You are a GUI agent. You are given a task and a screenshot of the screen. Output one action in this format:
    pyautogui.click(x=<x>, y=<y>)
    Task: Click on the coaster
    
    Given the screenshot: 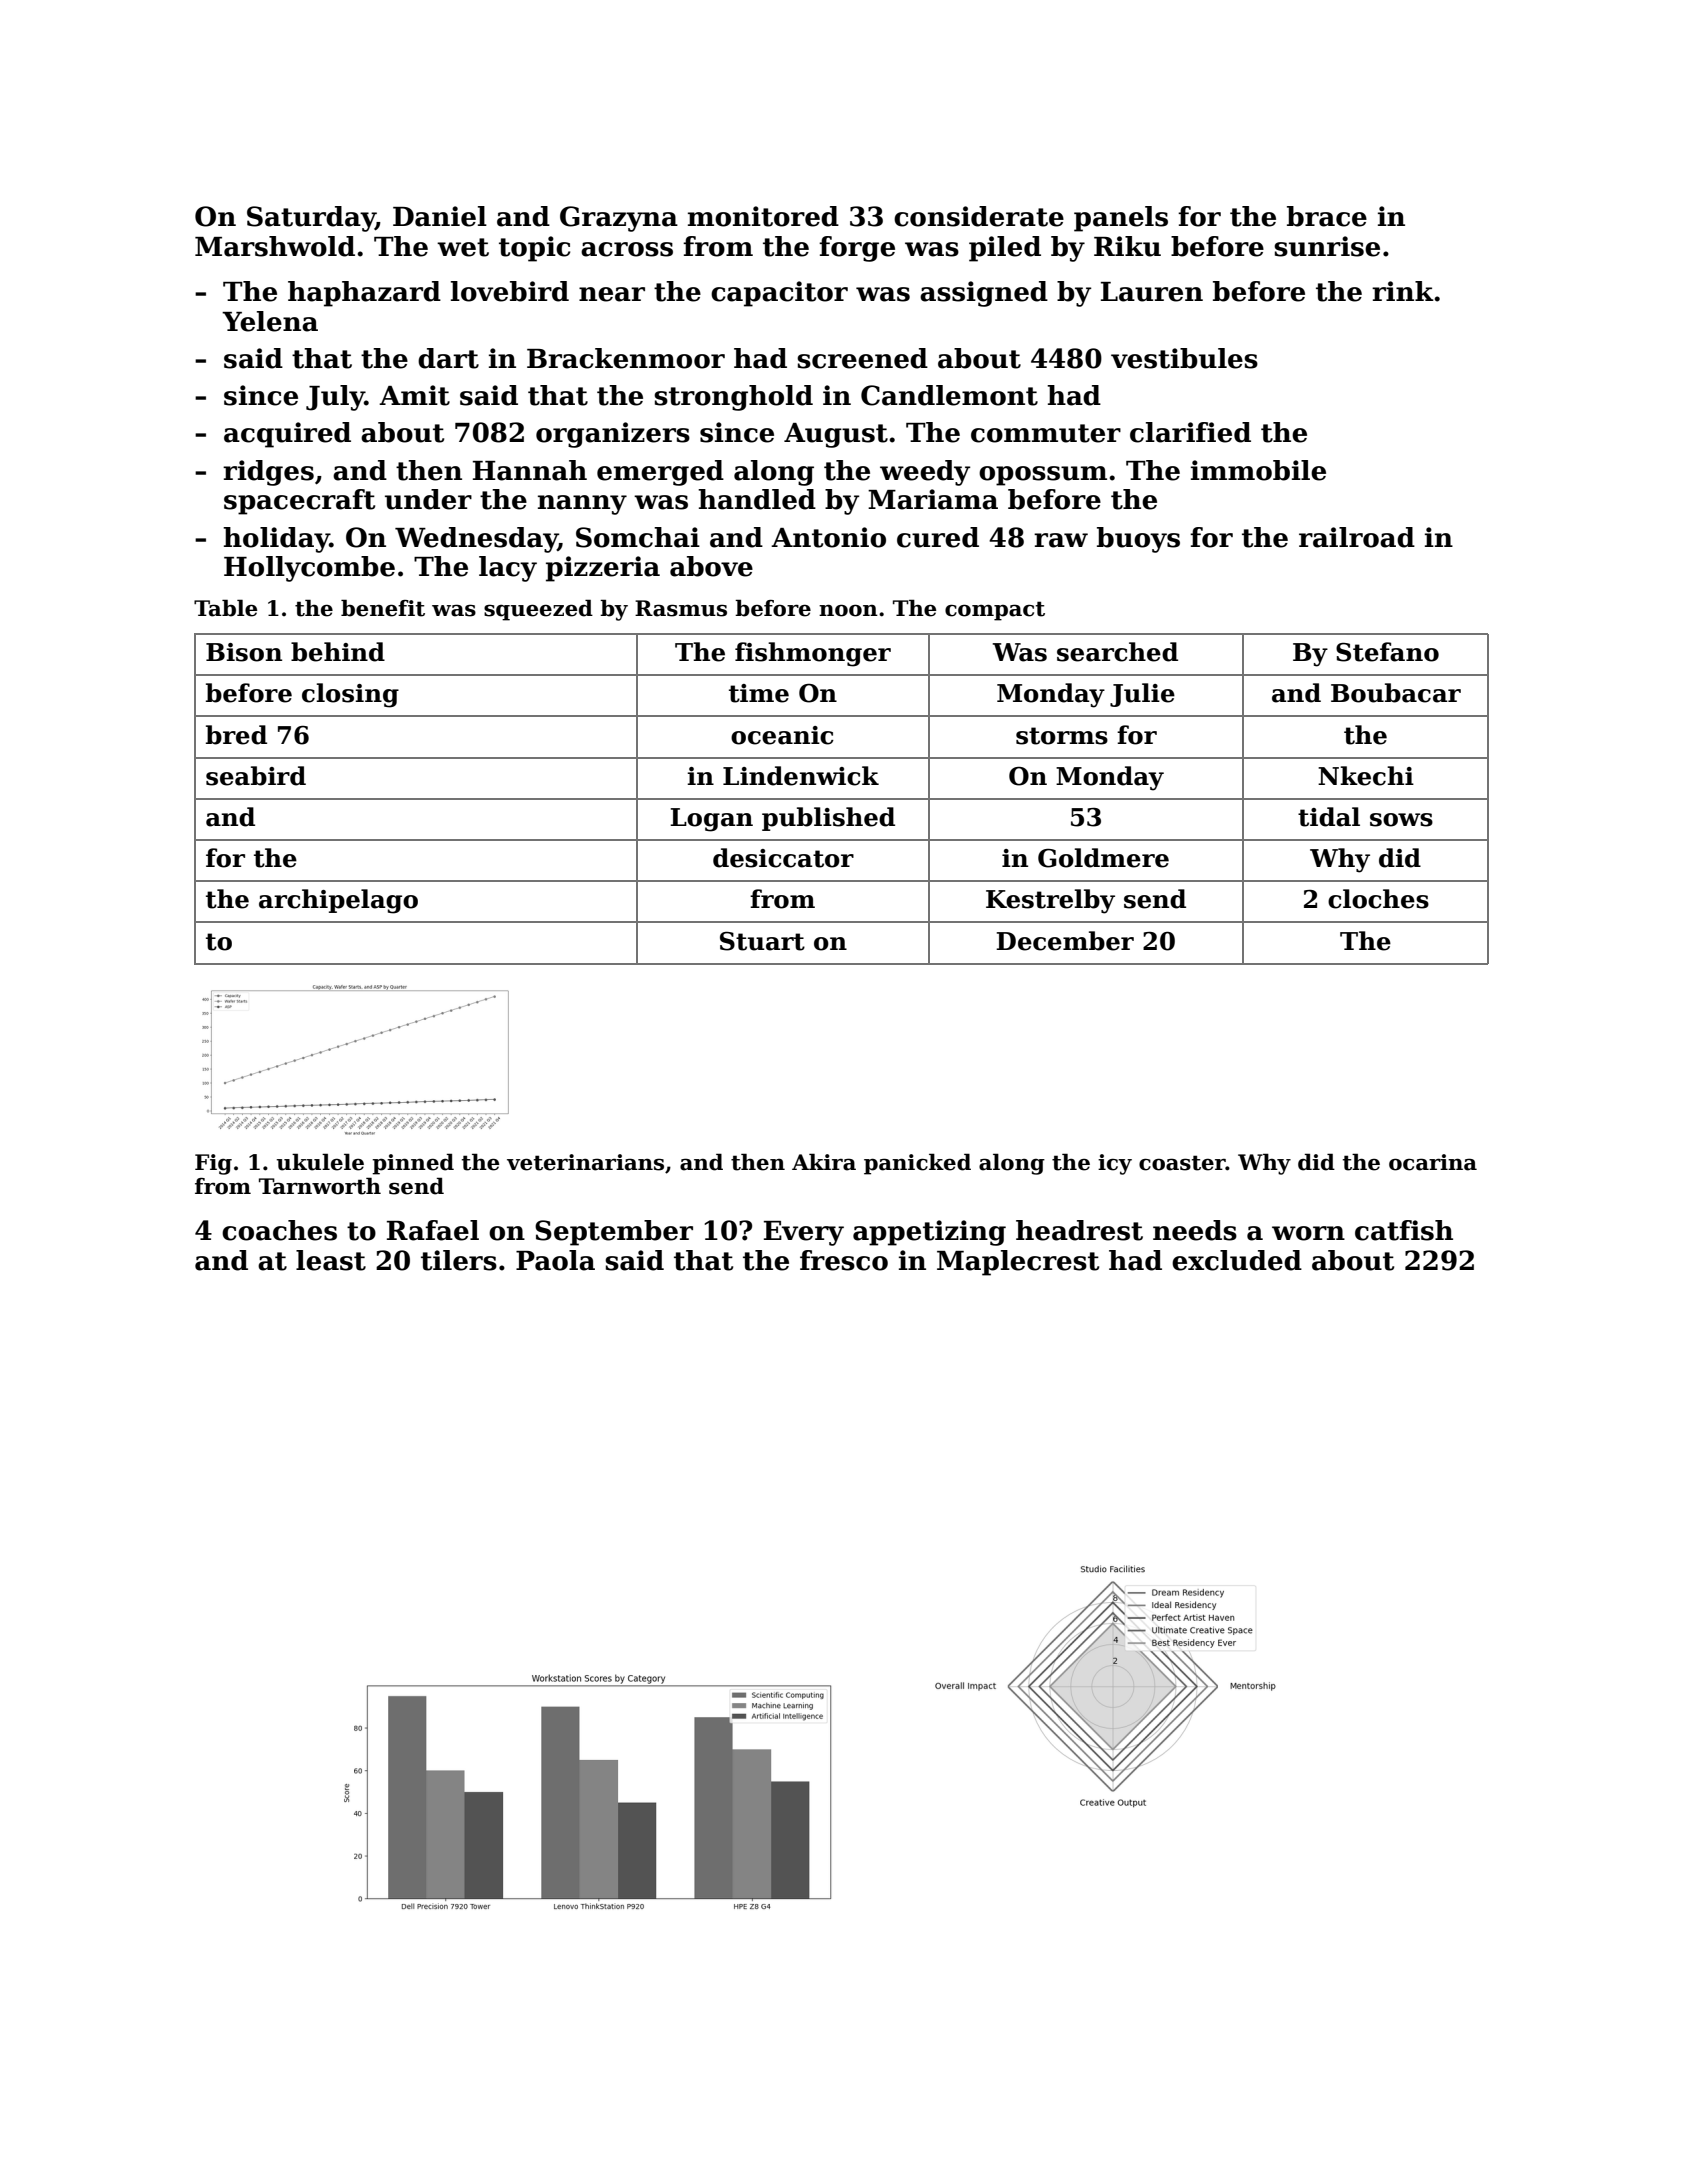 What is the action you would take?
    pyautogui.click(x=1182, y=1163)
